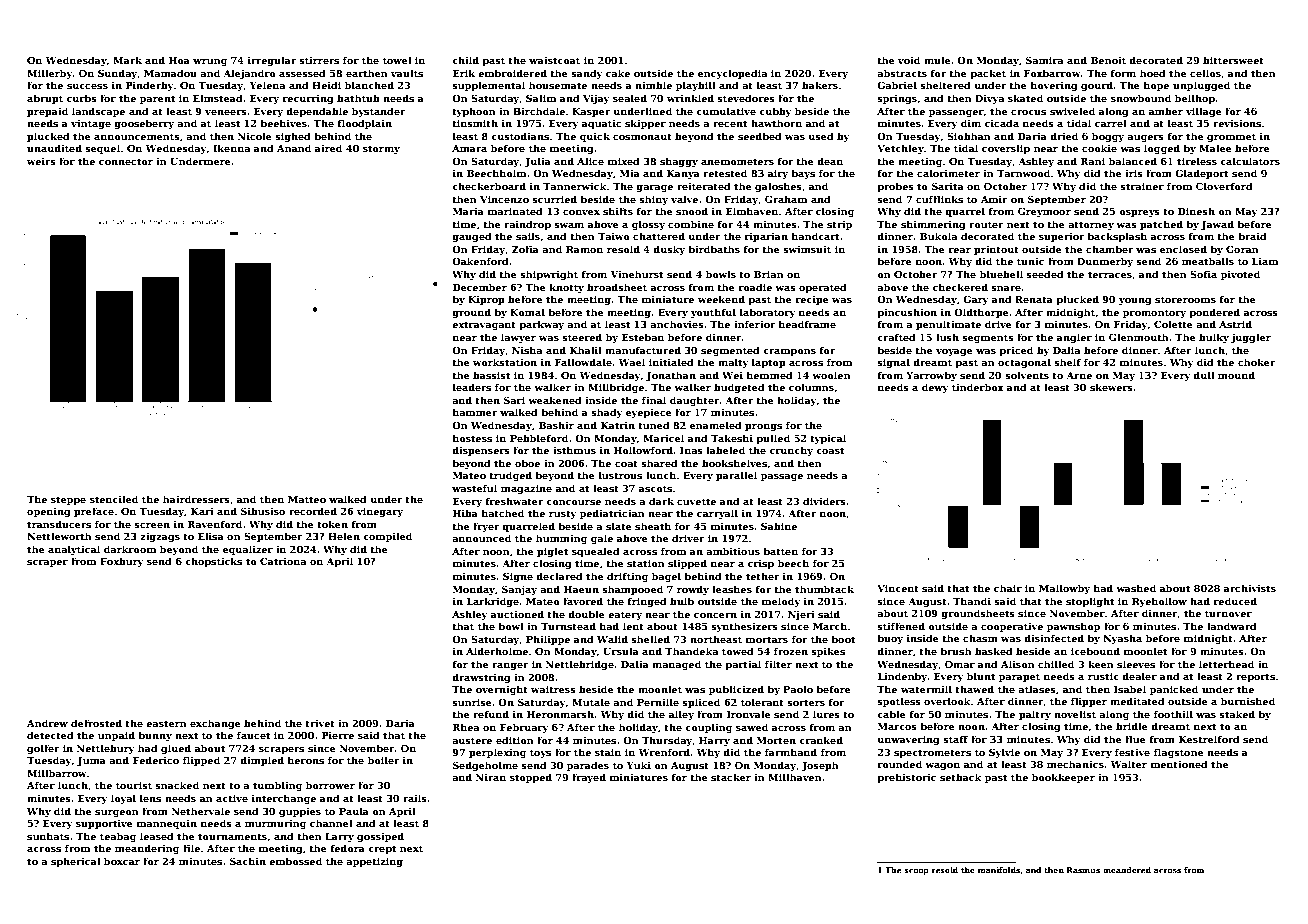  What do you see at coordinates (472, 387) in the document?
I see `leaders` at bounding box center [472, 387].
